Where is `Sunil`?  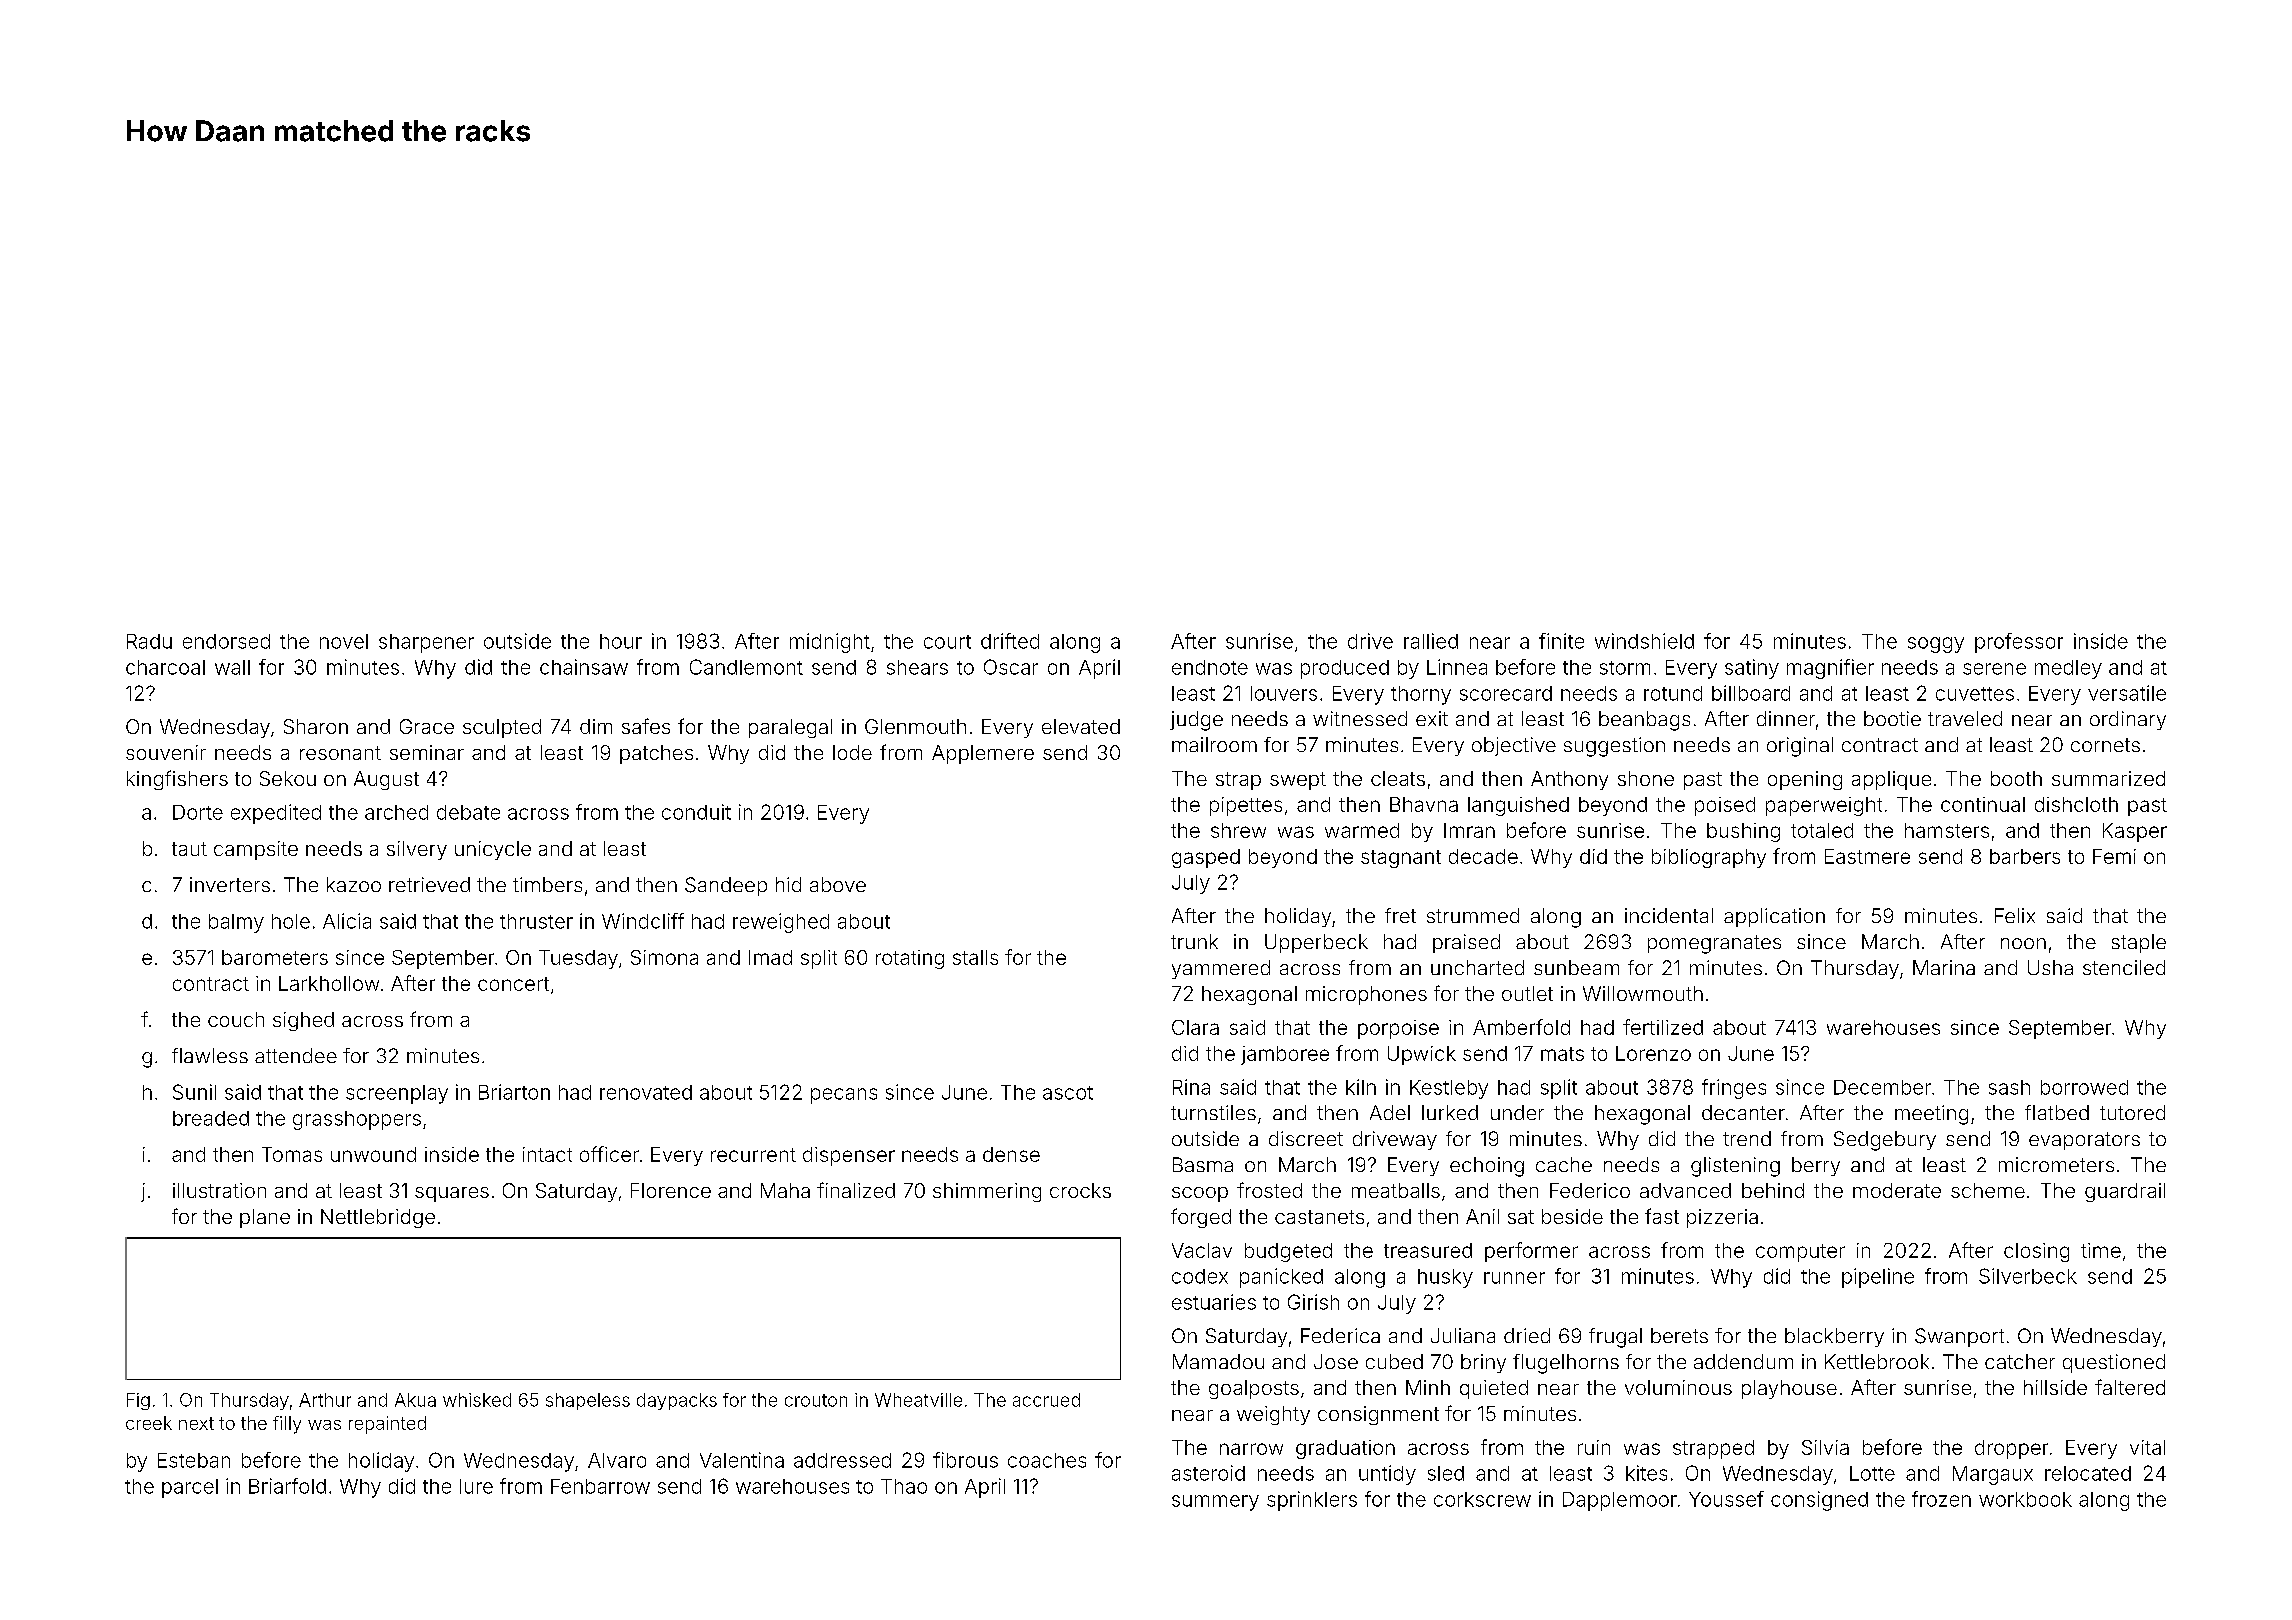 Sunil is located at coordinates (194, 1092).
